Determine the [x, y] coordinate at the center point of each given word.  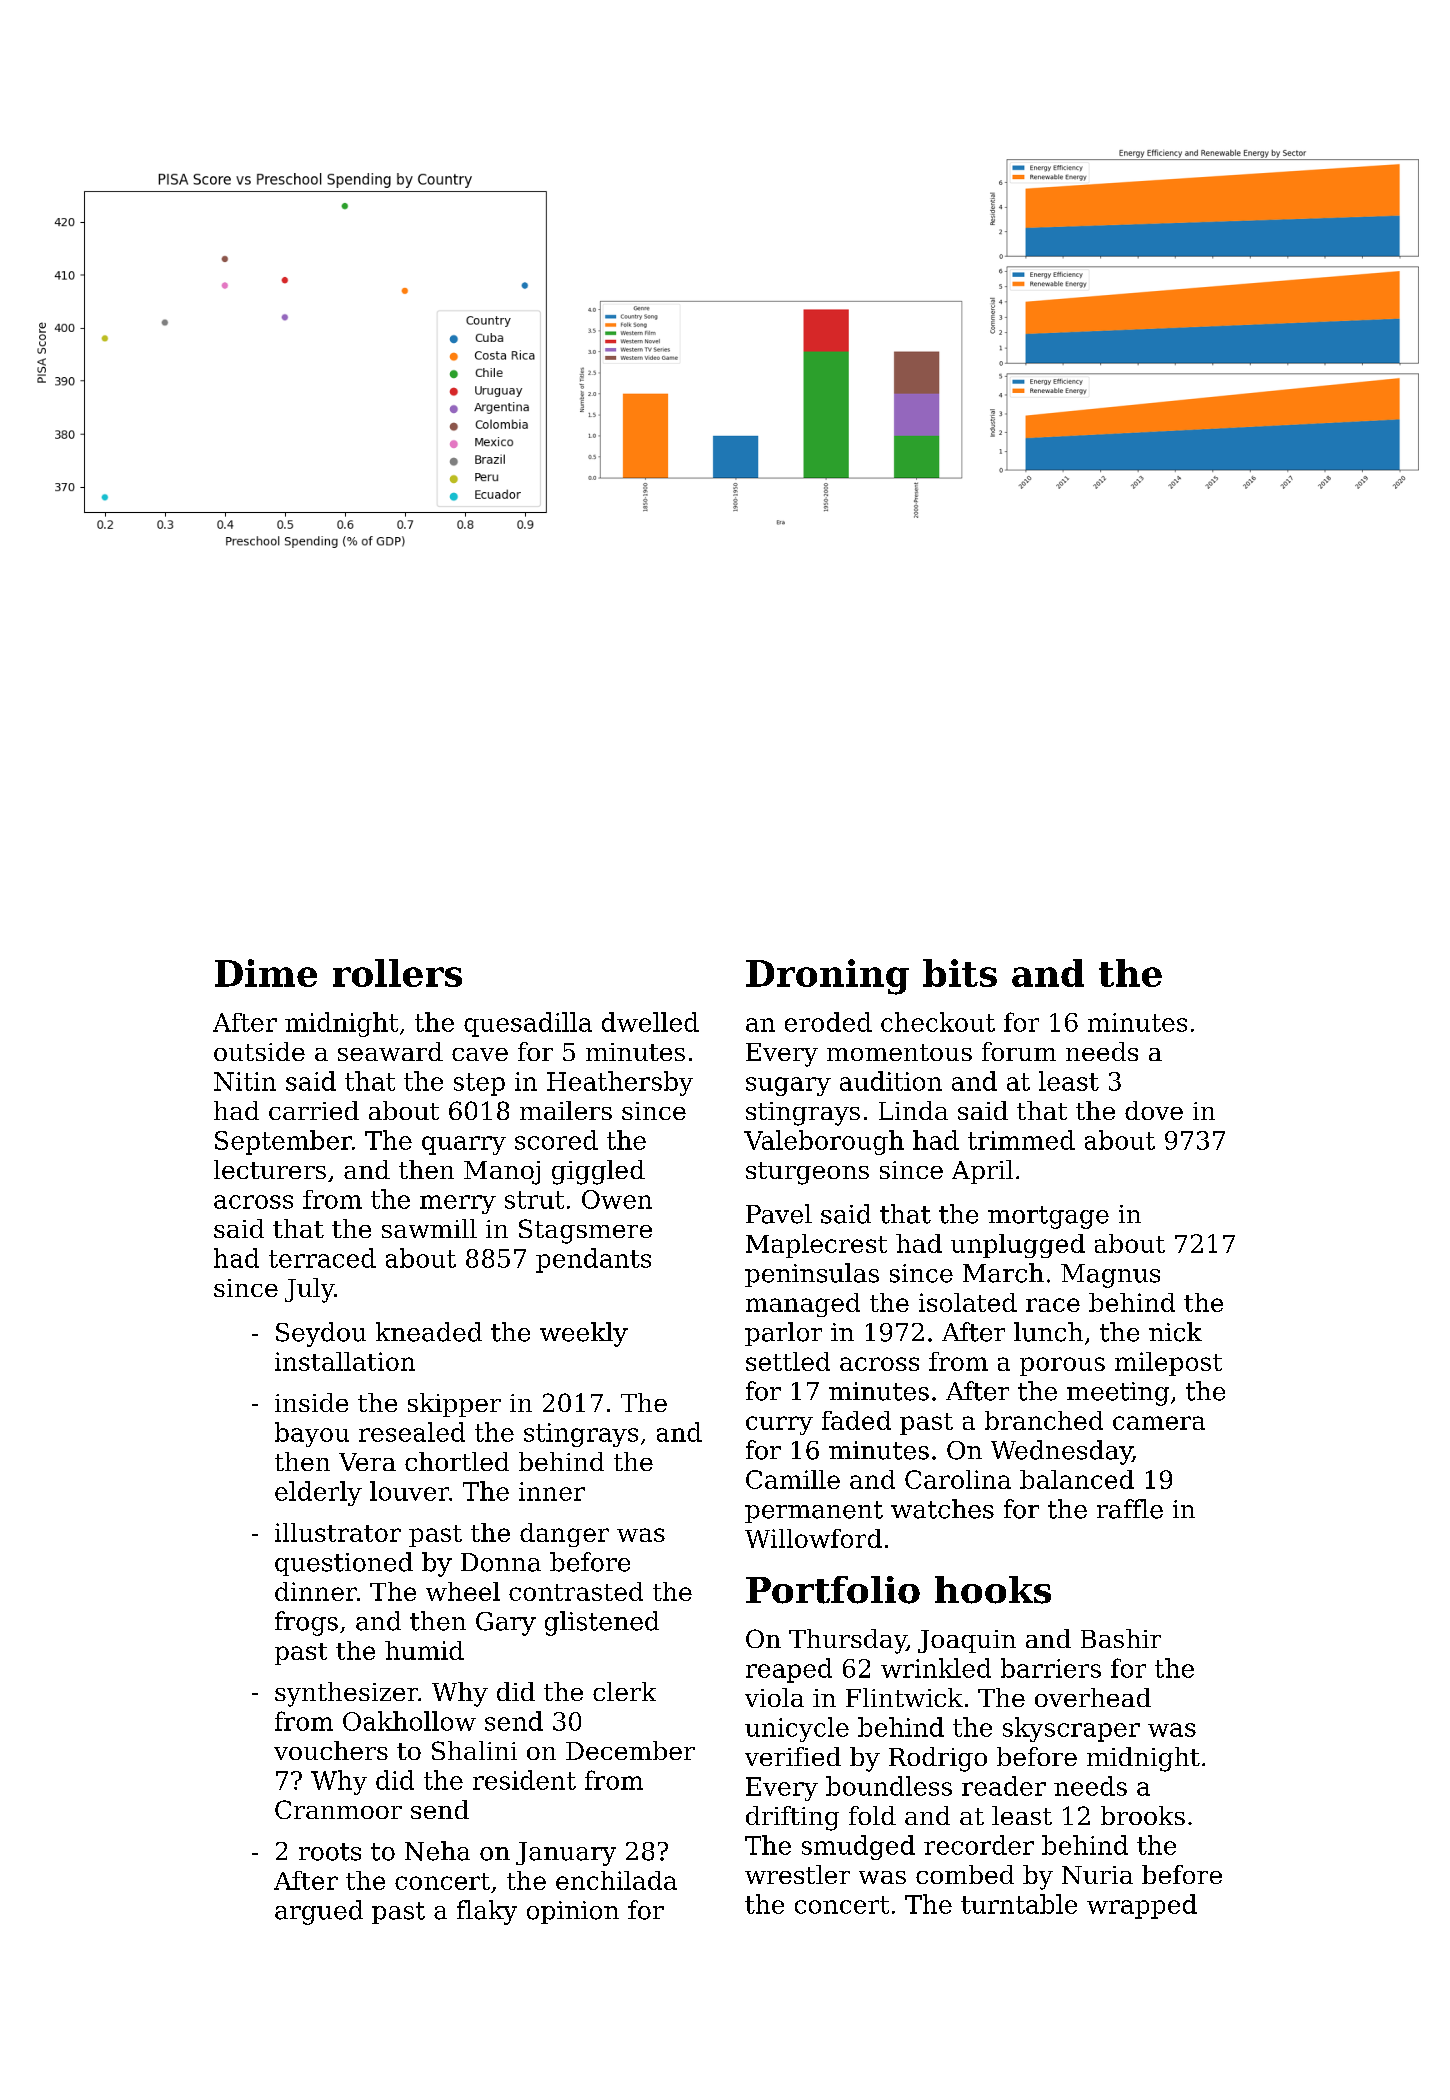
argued [319, 1912]
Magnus [1110, 1276]
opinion [573, 1912]
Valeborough [824, 1142]
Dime [266, 973]
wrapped [1142, 1906]
